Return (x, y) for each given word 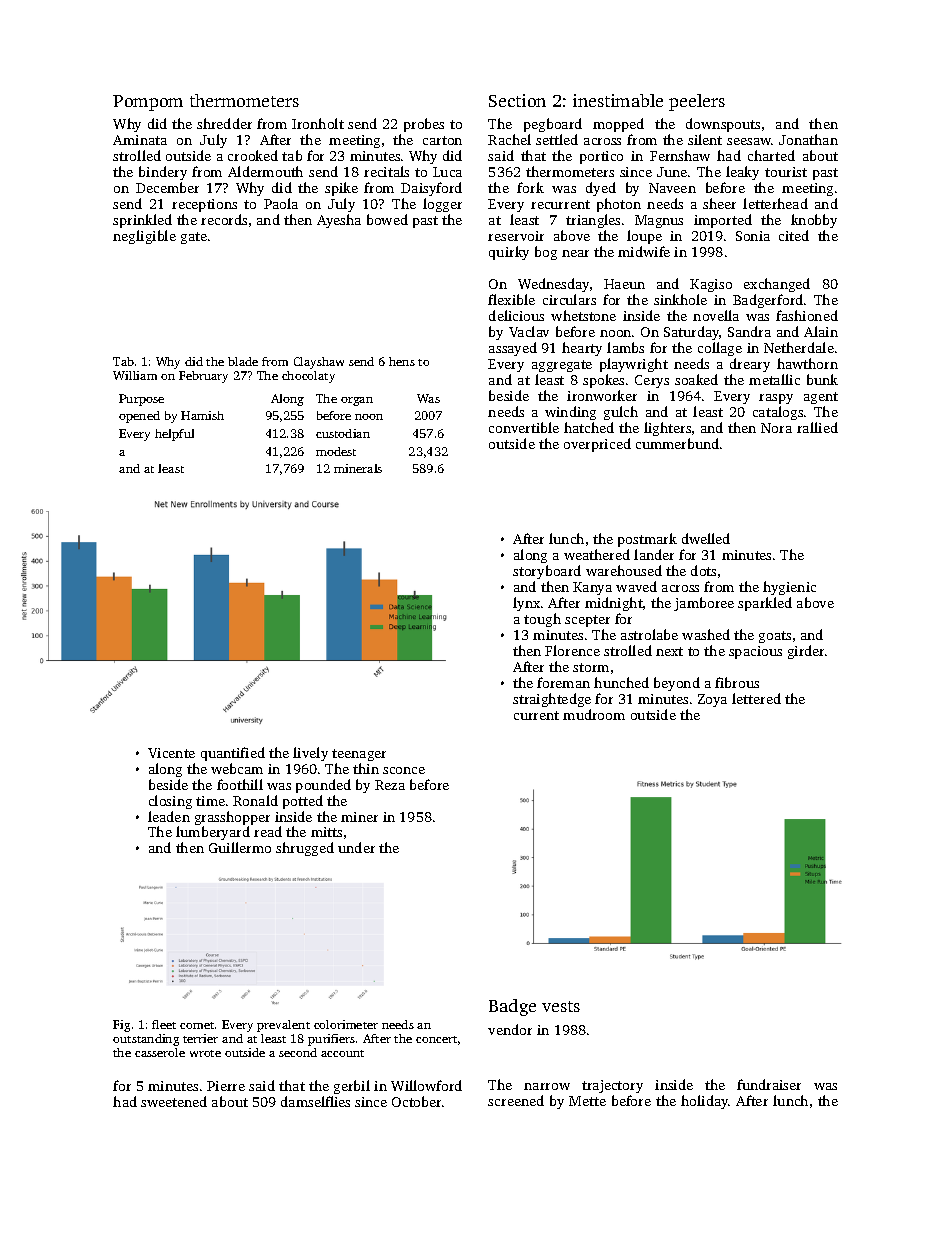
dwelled (706, 538)
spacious (755, 652)
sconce (404, 770)
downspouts (723, 125)
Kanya (592, 588)
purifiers (331, 1040)
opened (139, 417)
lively (310, 754)
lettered (756, 698)
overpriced (597, 445)
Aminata (140, 140)
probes (424, 125)
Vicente (171, 753)
